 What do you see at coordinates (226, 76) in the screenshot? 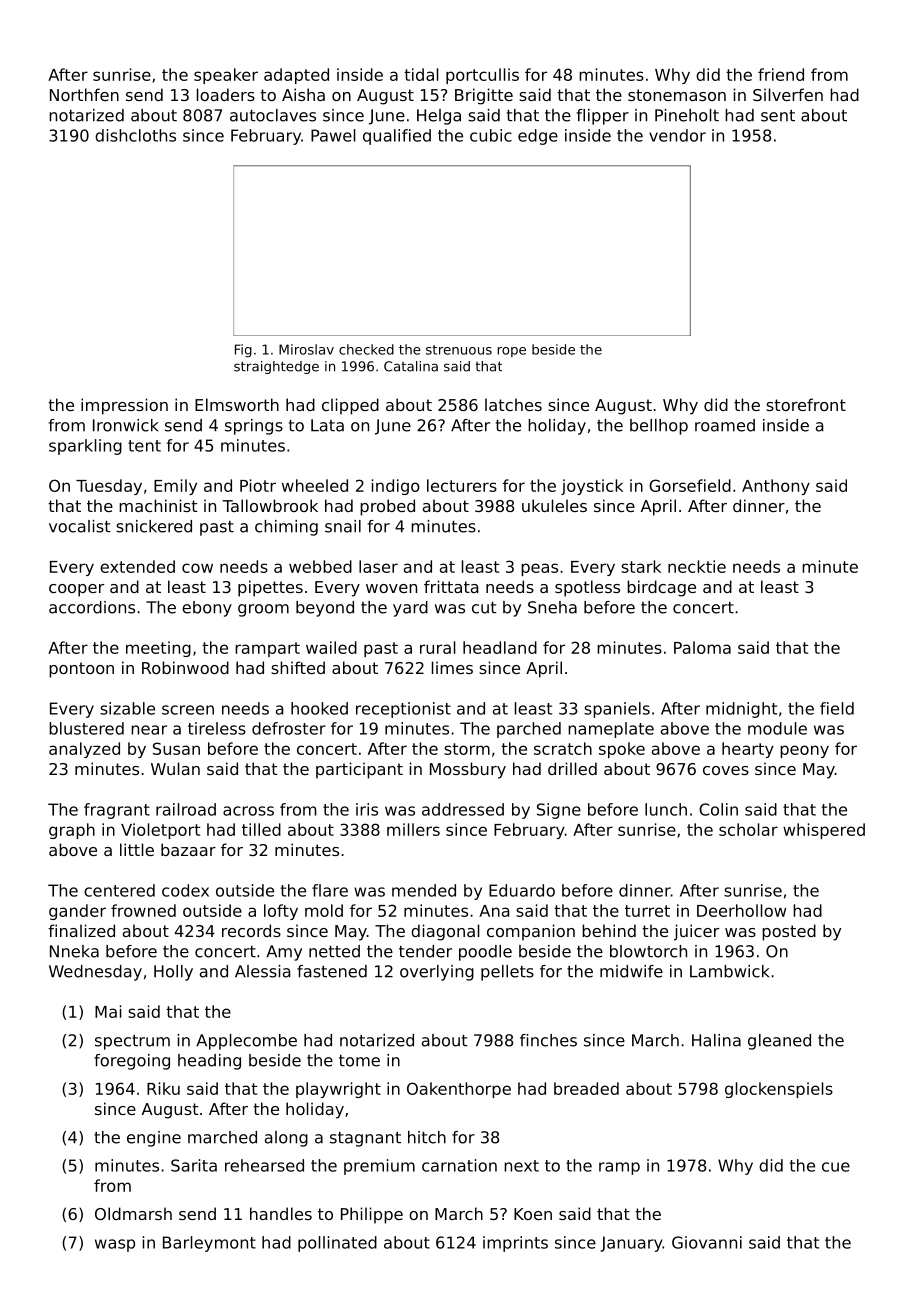
I see `speaker` at bounding box center [226, 76].
